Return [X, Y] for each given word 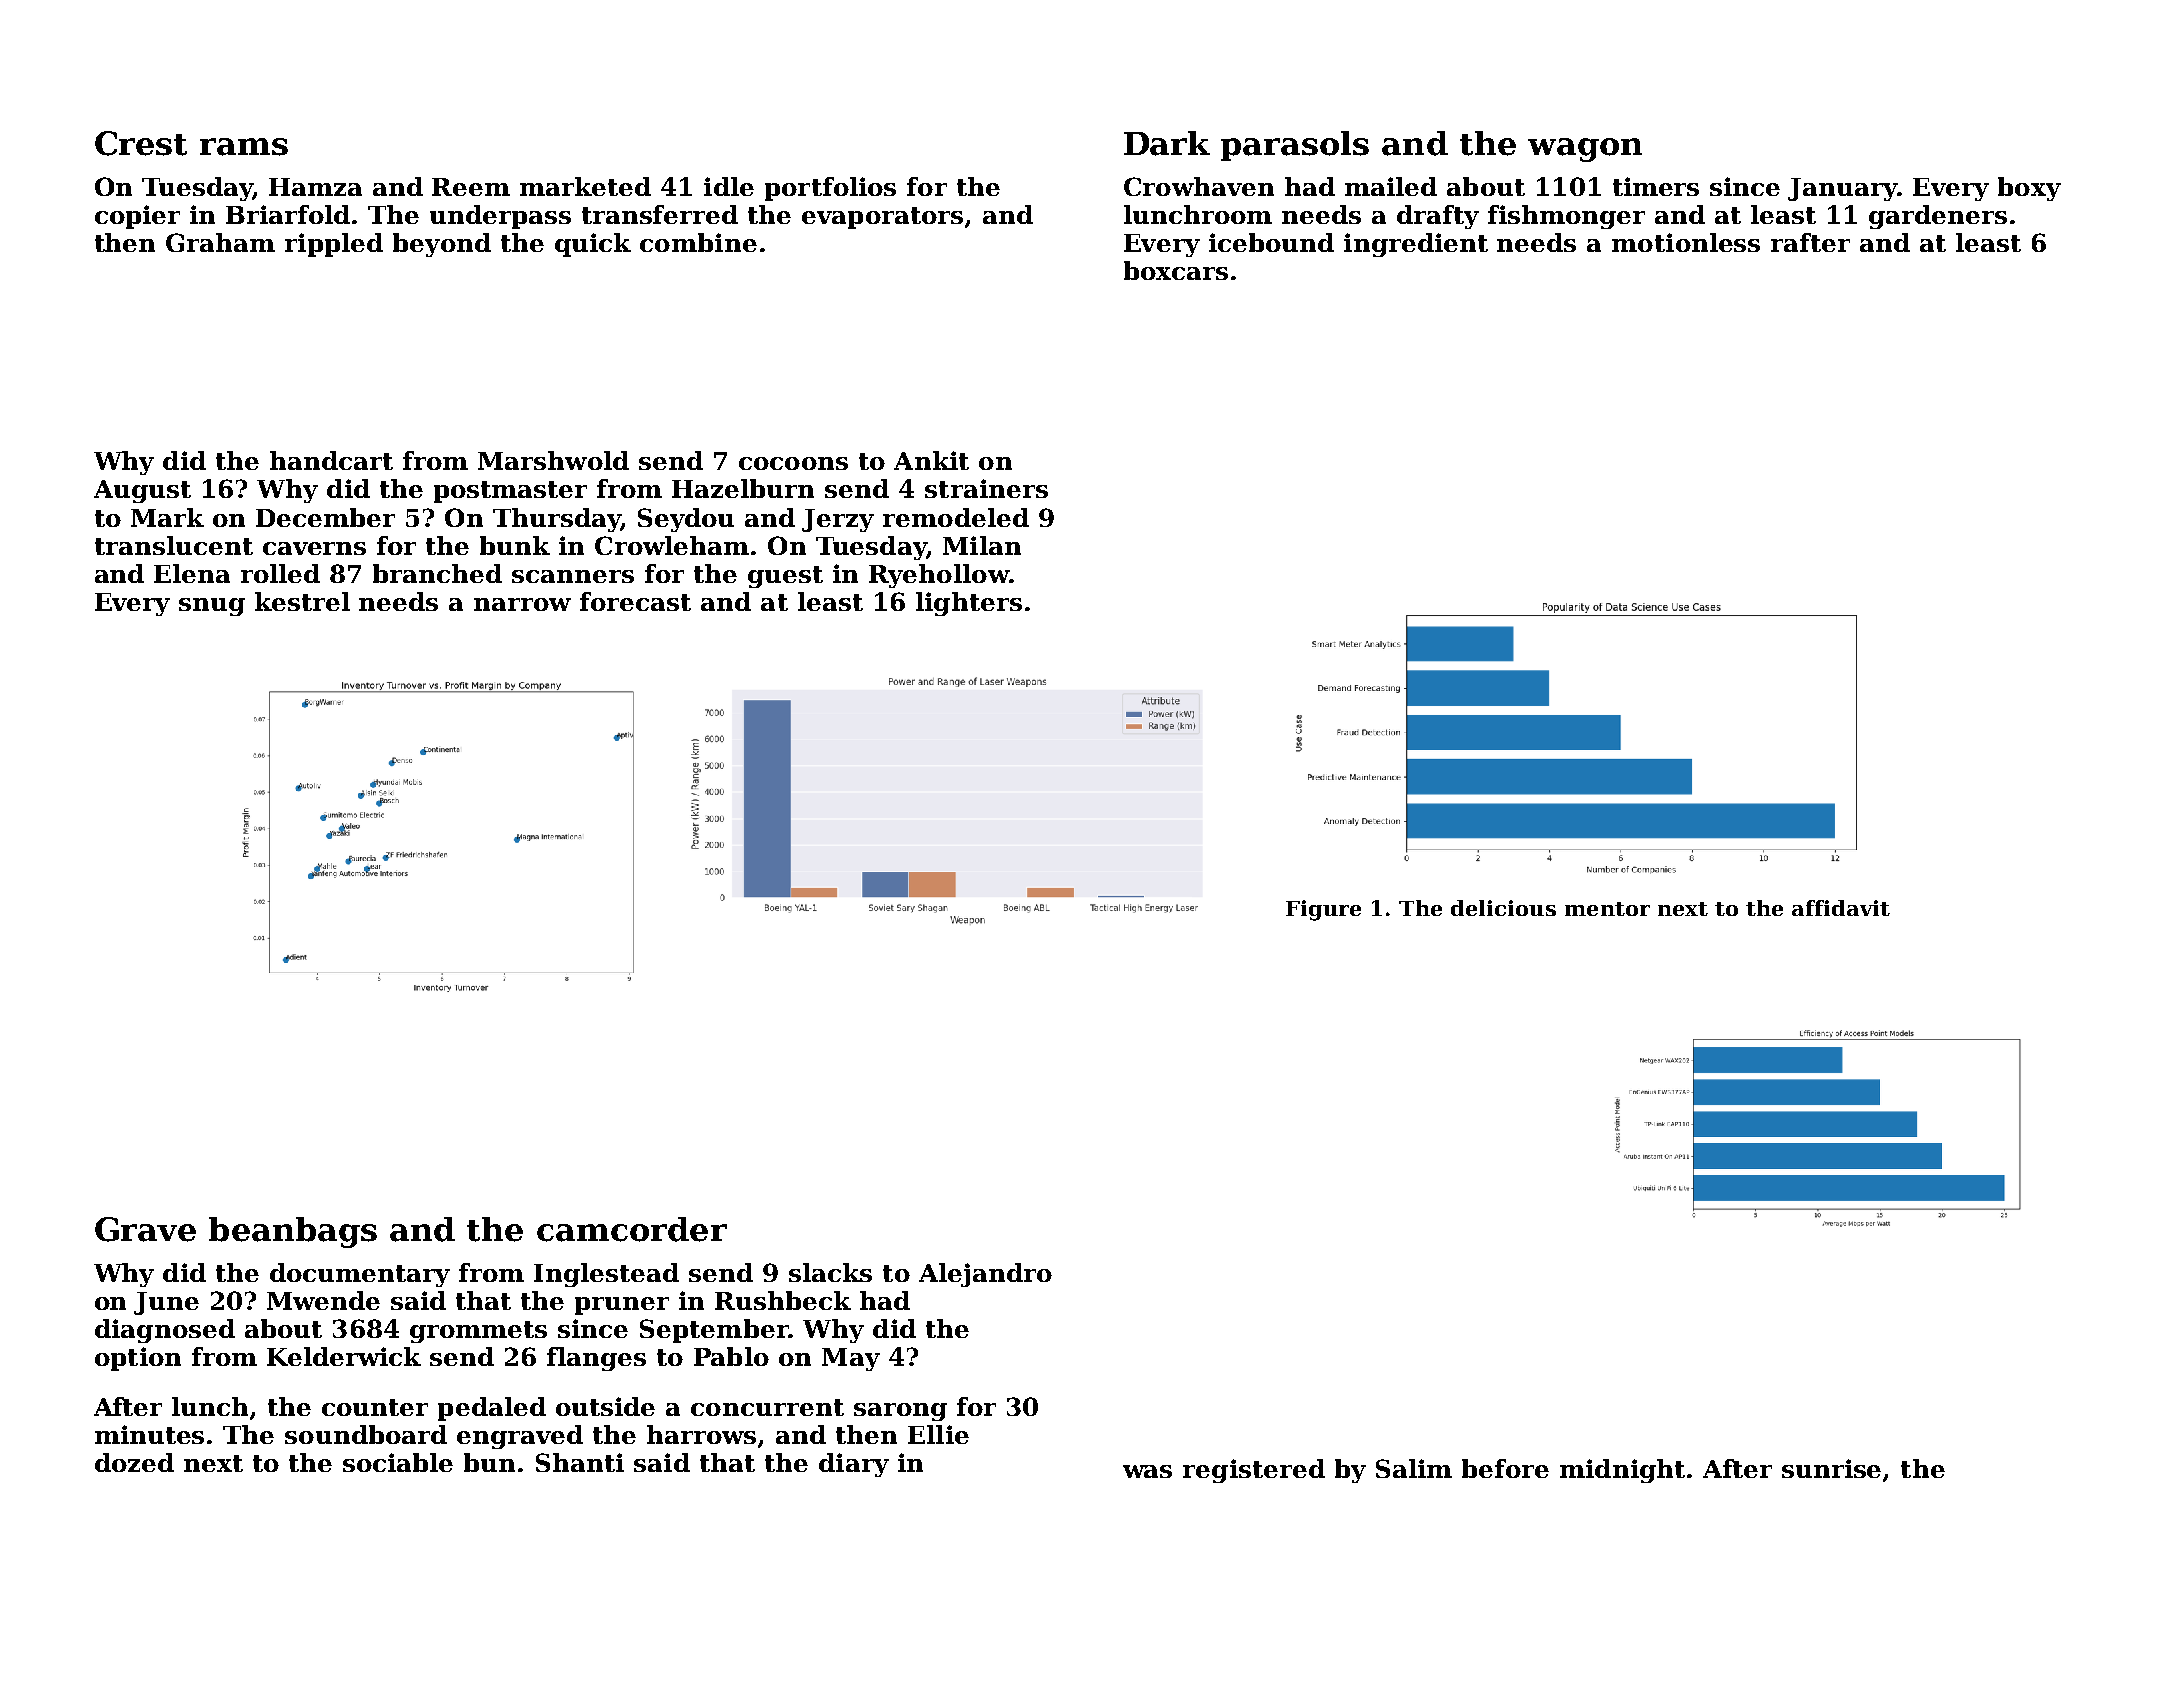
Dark [1167, 143]
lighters [969, 604]
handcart [331, 460]
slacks [830, 1272]
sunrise [1831, 1468]
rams [244, 147]
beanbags [293, 1232]
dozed [134, 1462]
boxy [2029, 189]
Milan [982, 545]
